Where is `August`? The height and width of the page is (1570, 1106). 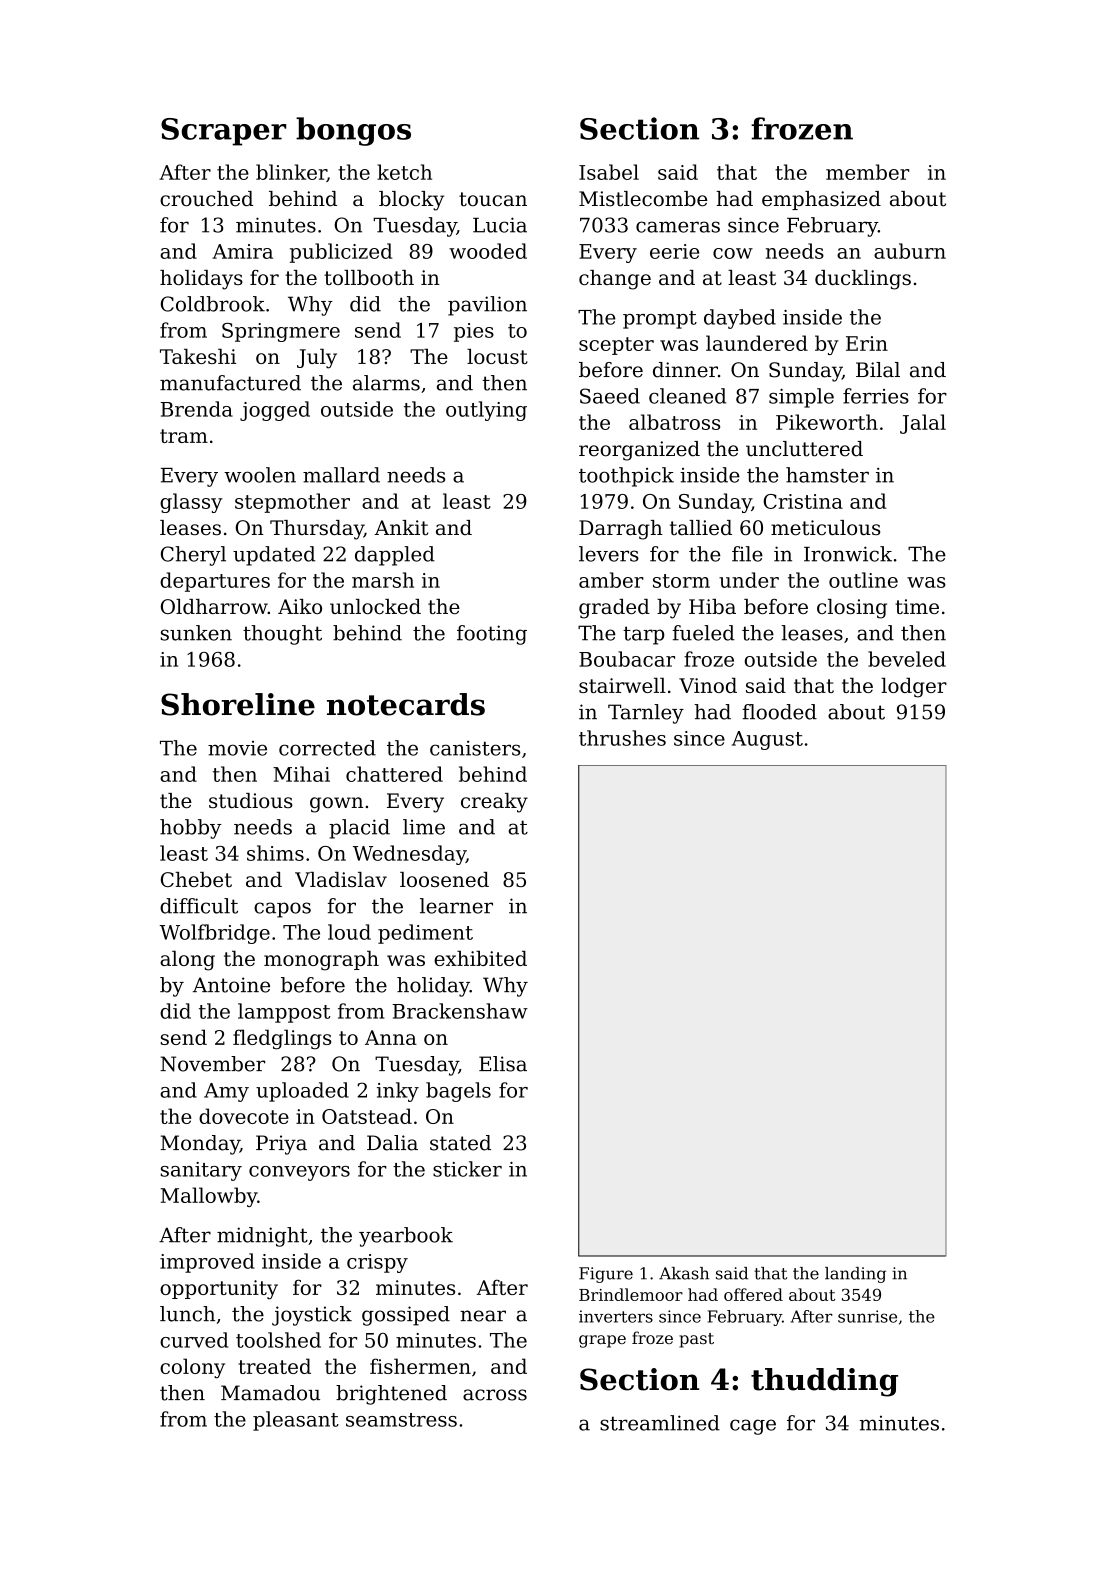 August is located at coordinates (767, 740).
